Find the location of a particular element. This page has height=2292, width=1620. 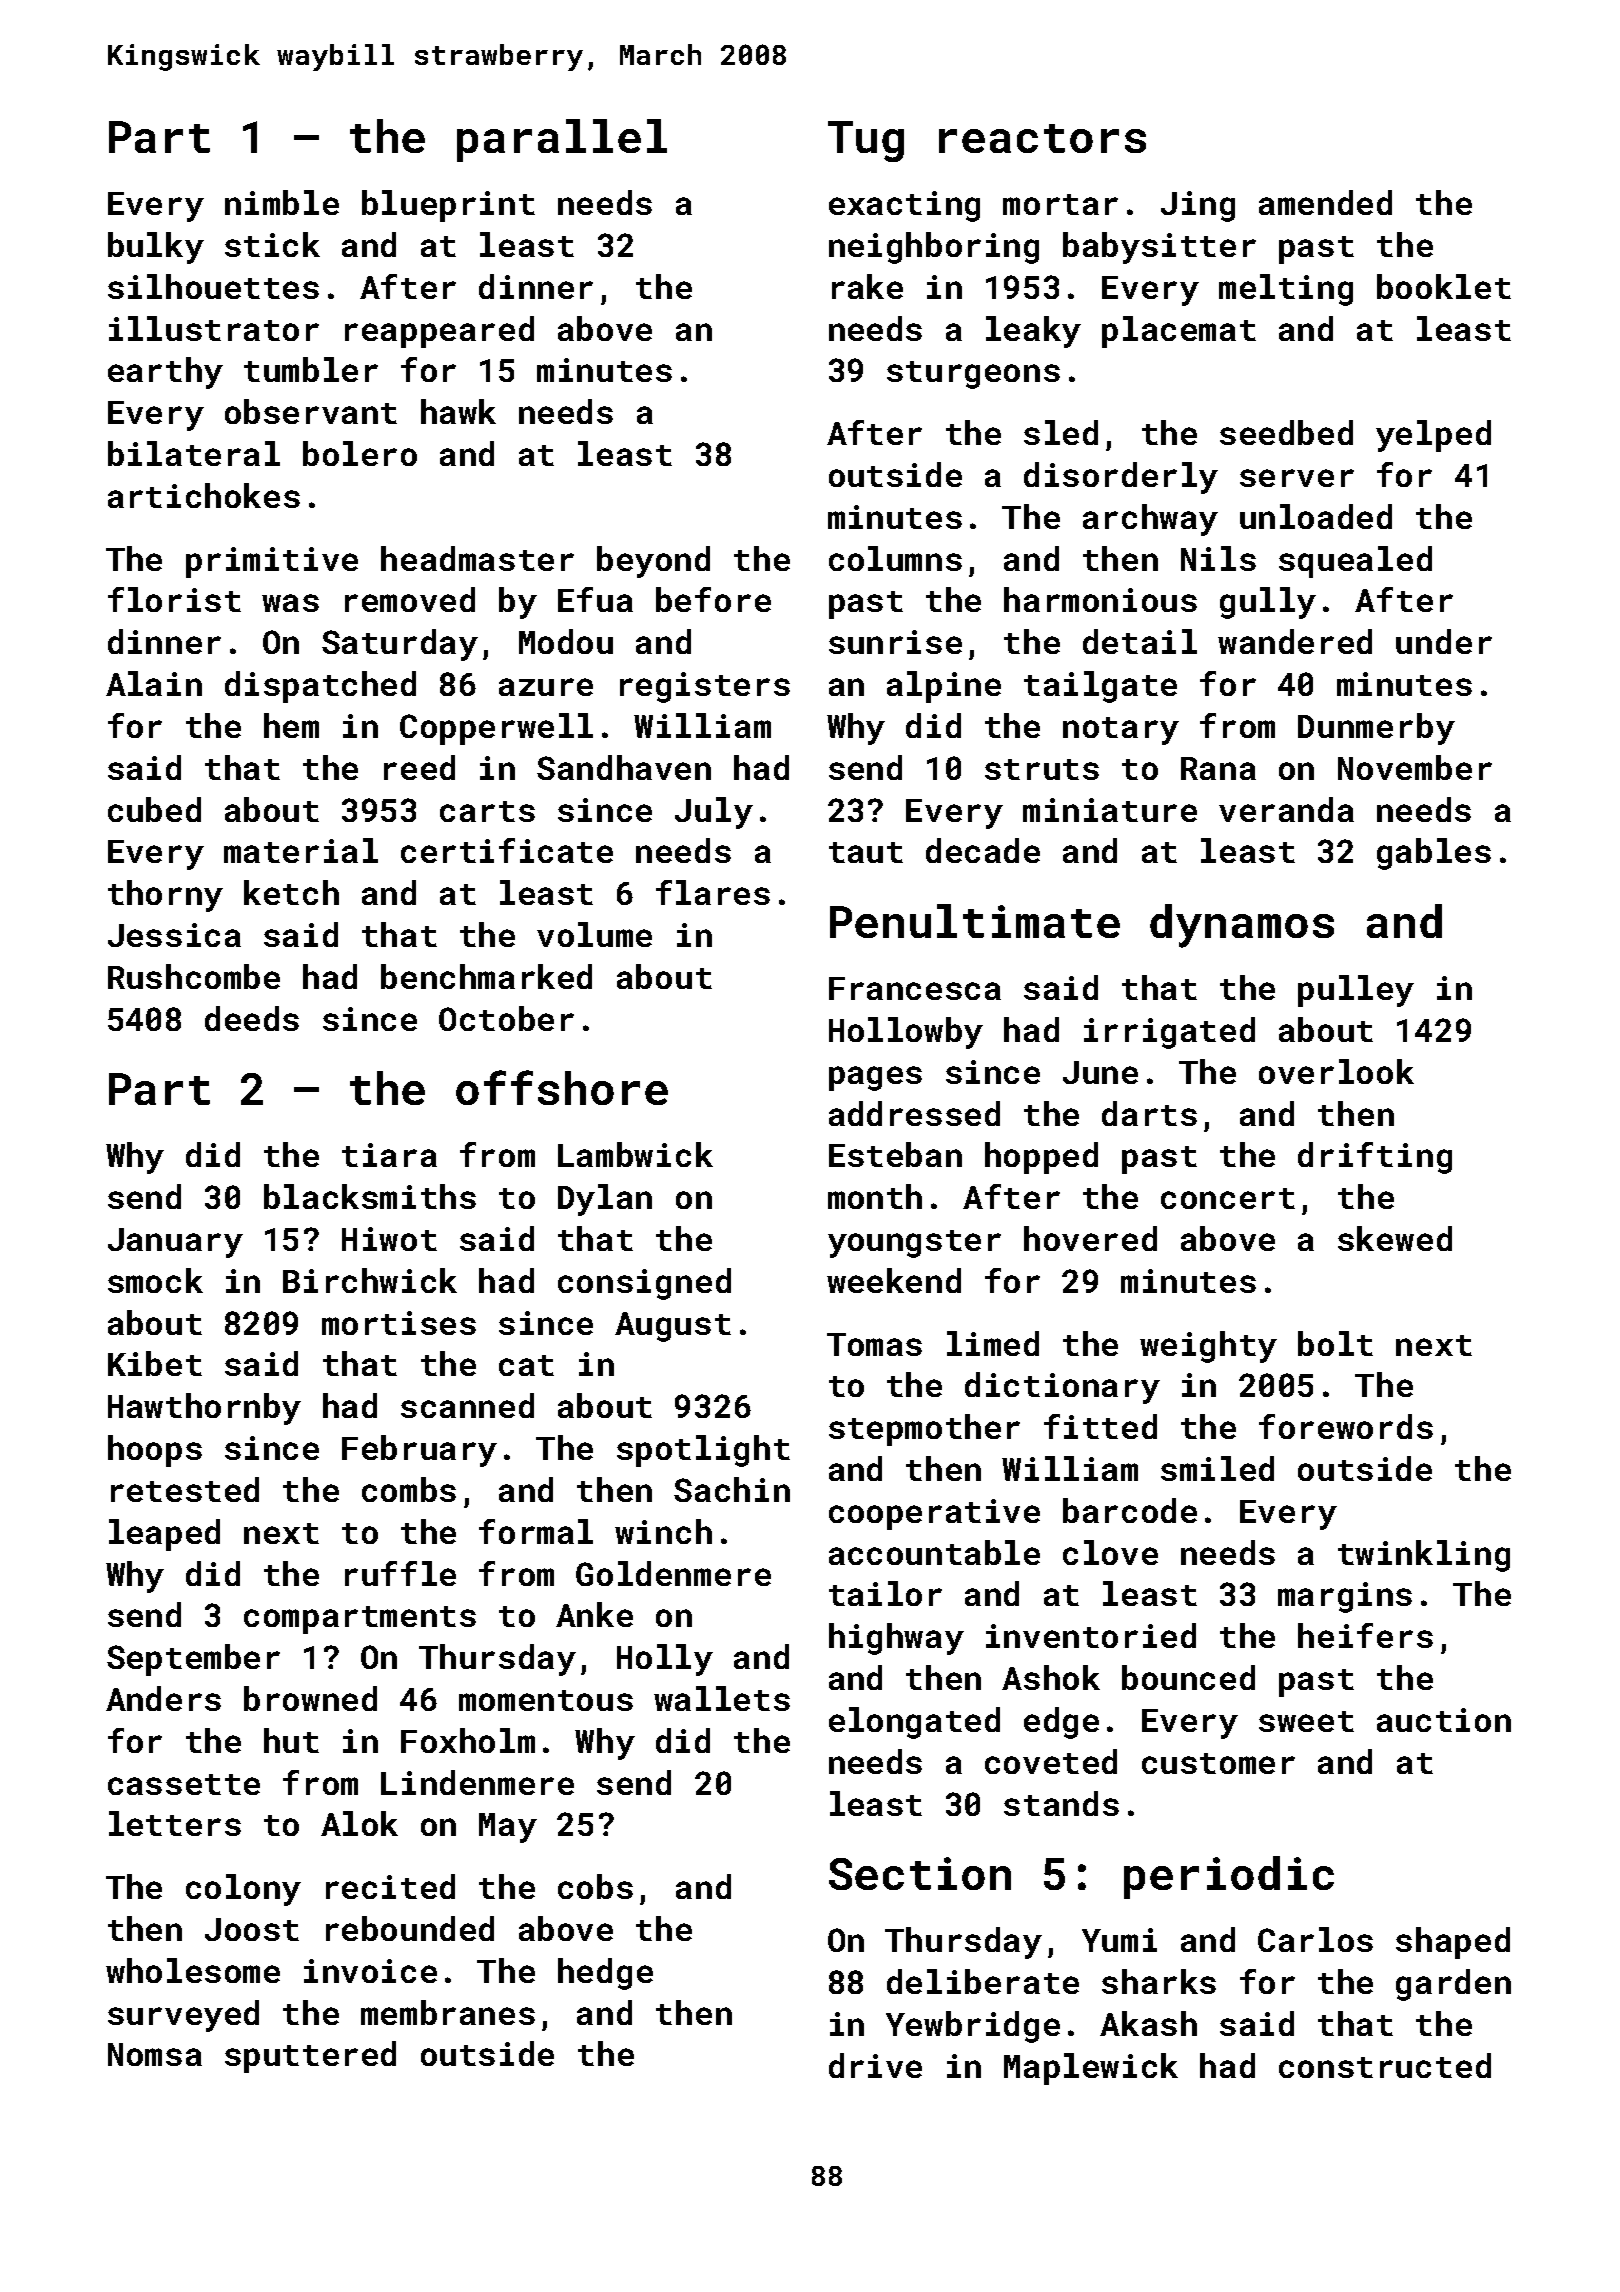

disorderly is located at coordinates (1121, 478).
